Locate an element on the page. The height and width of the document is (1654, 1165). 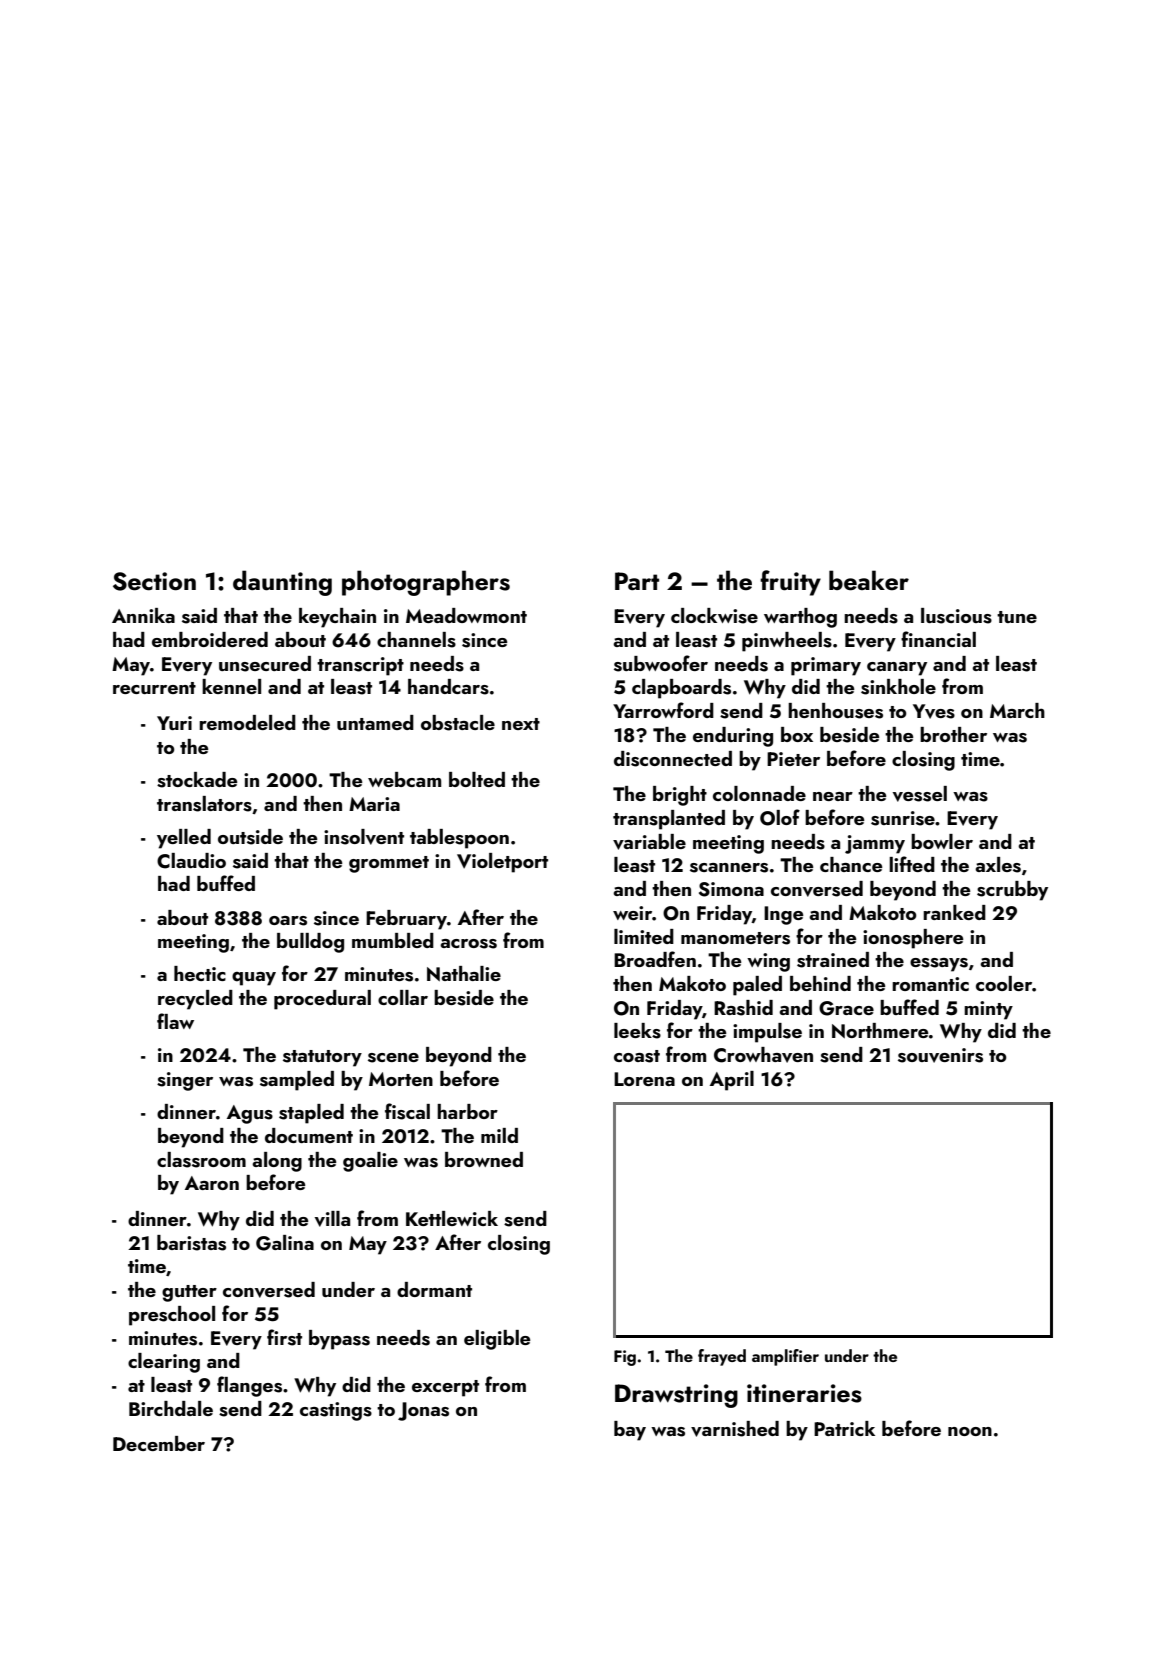
Lorena is located at coordinates (644, 1079).
